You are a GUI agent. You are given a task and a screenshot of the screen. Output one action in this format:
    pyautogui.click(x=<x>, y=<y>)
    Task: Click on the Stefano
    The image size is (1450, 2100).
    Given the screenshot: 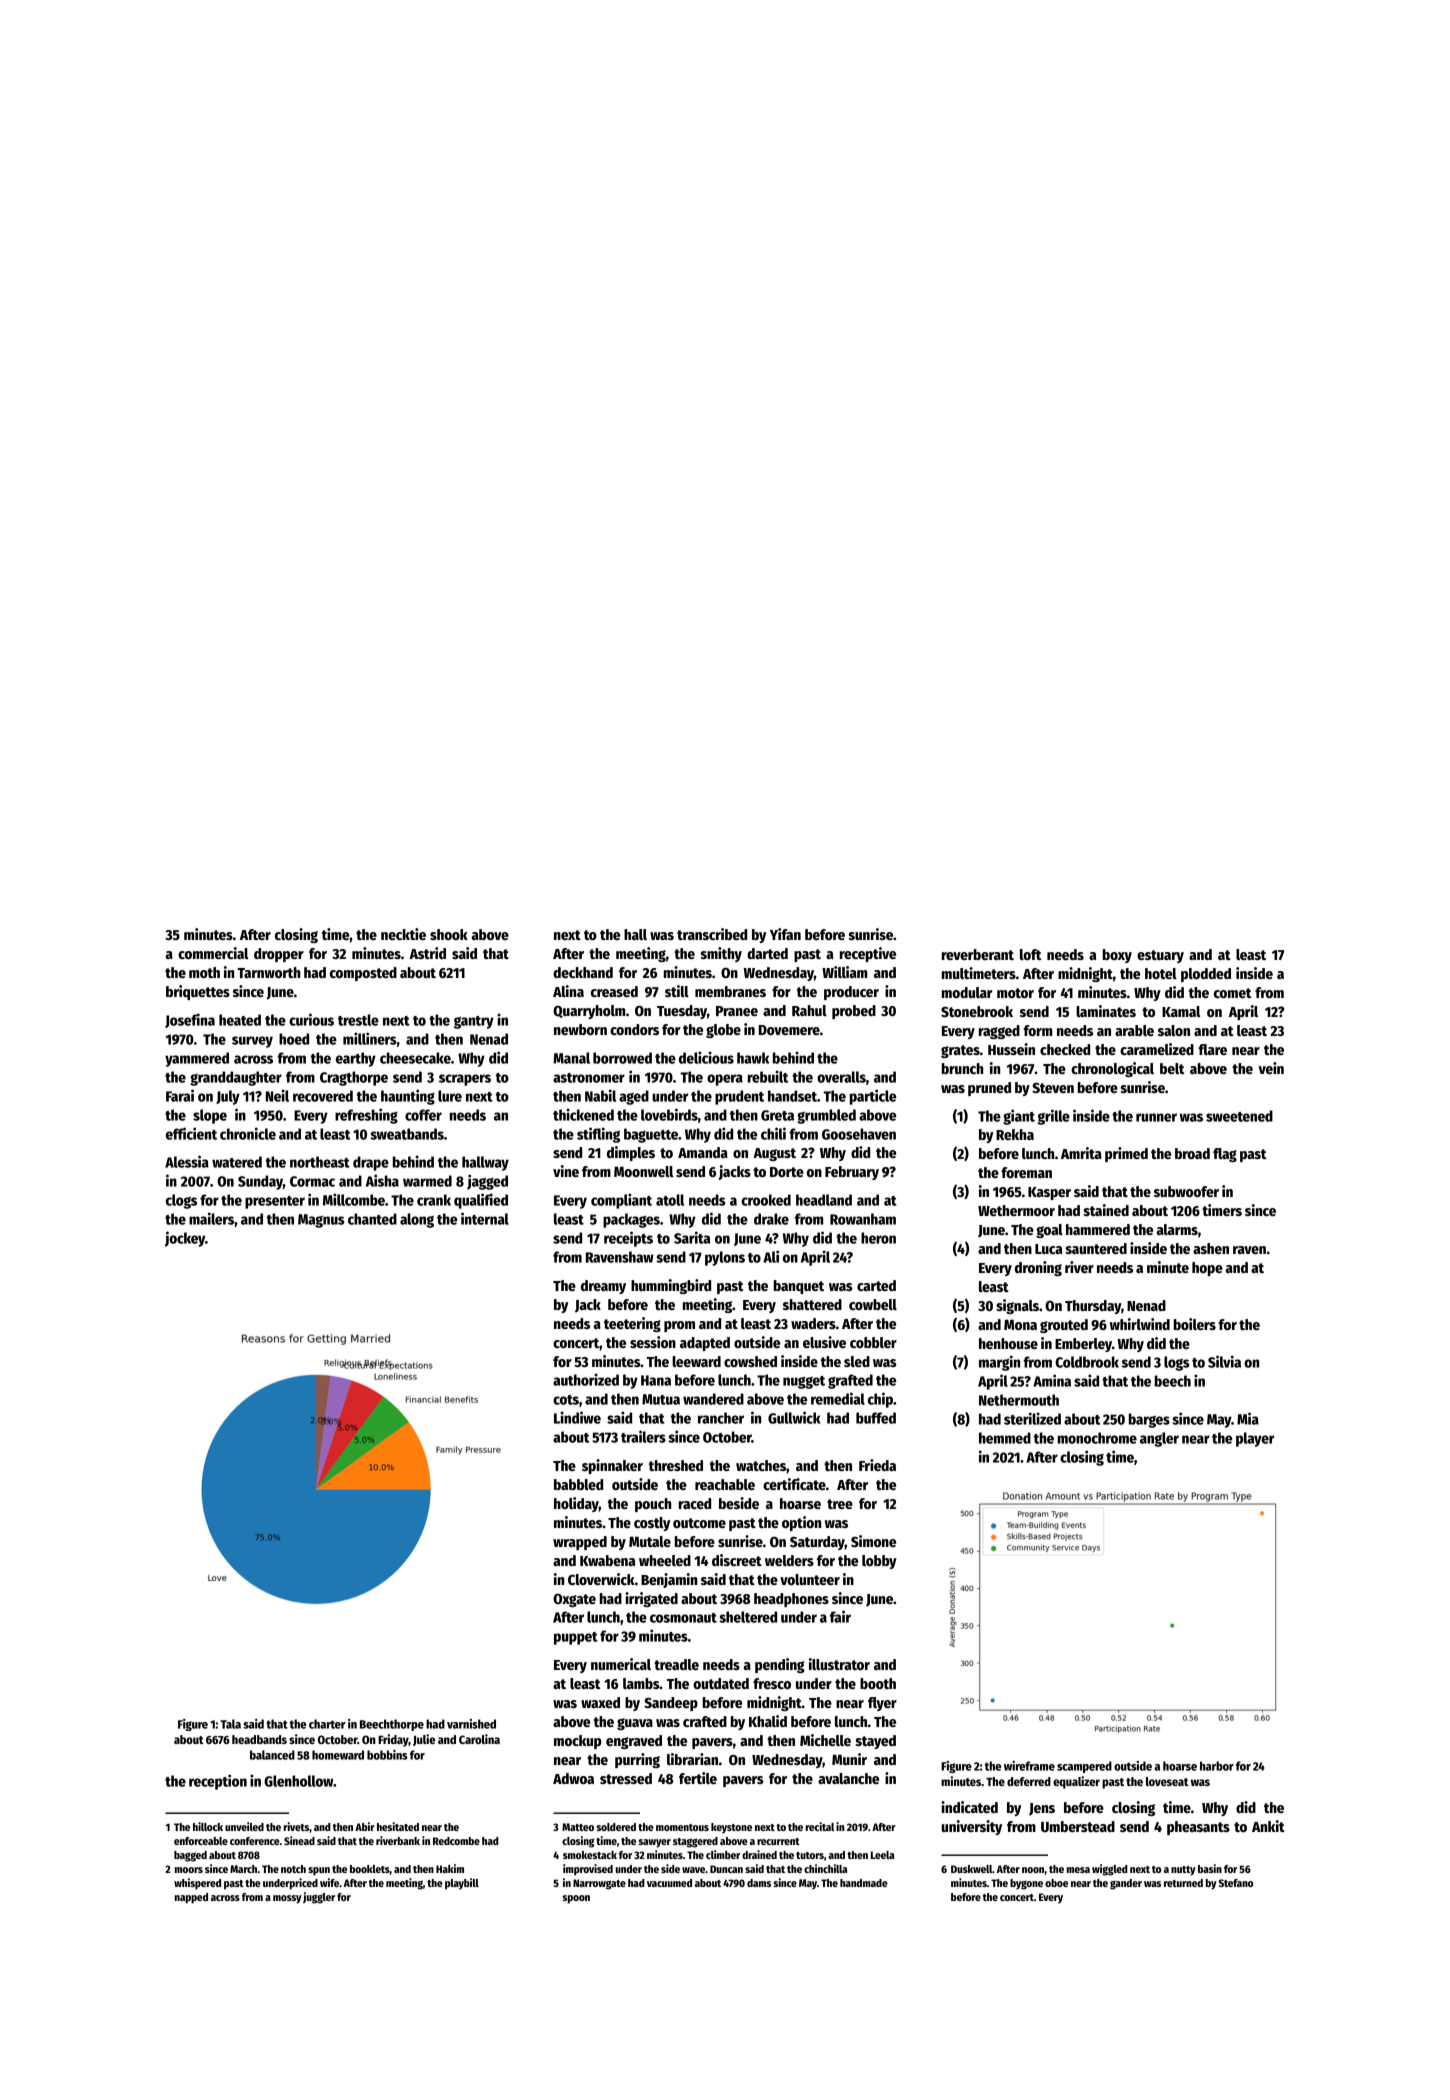 What is the action you would take?
    pyautogui.click(x=1236, y=1883)
